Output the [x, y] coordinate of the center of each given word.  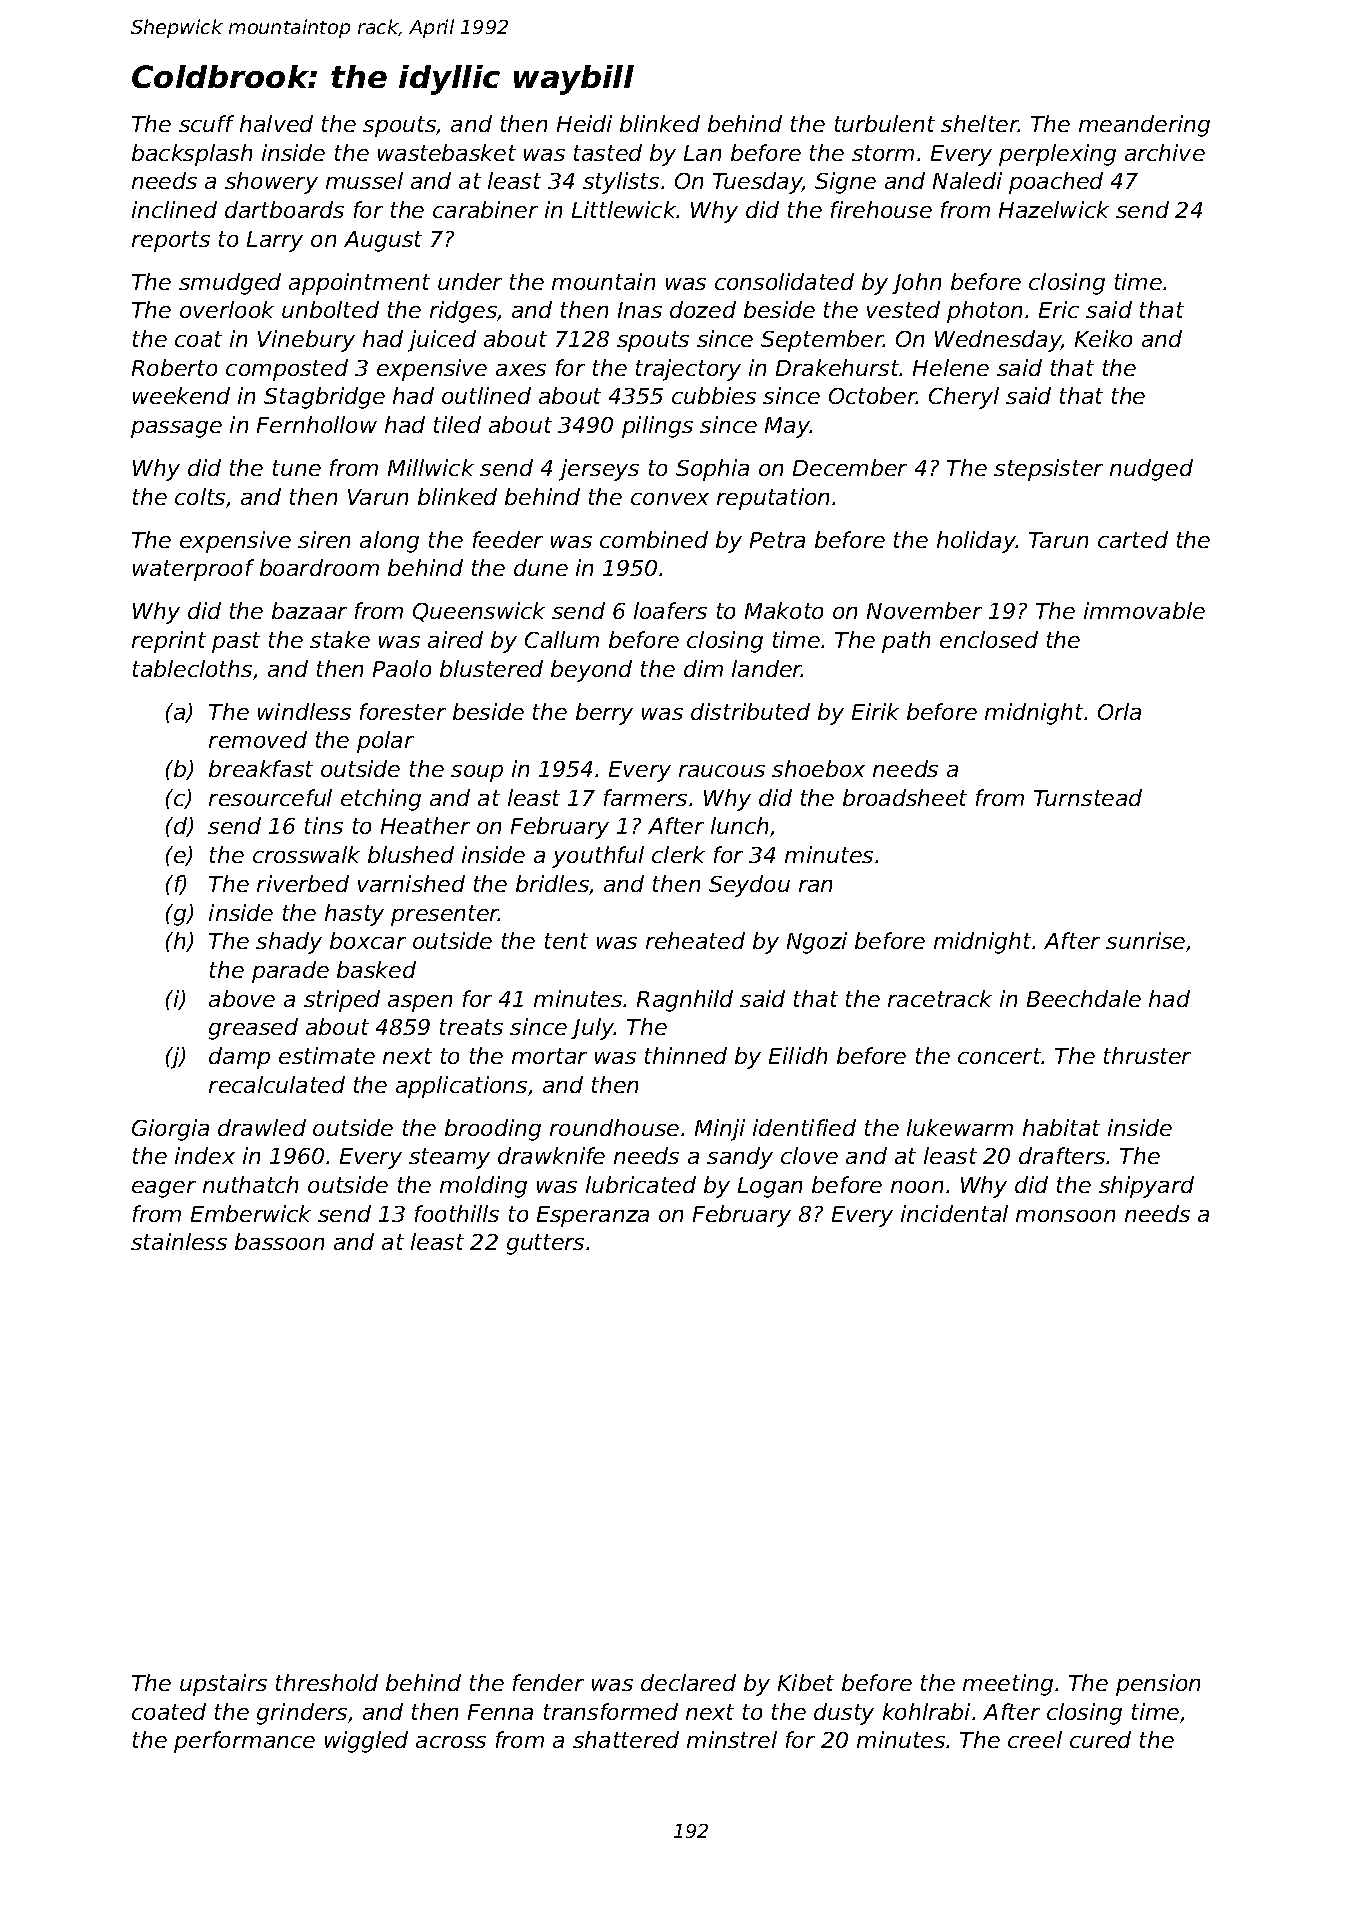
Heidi [584, 123]
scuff [206, 123]
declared [688, 1682]
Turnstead [1088, 797]
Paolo [402, 668]
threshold [327, 1682]
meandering [1144, 126]
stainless [179, 1241]
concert [1000, 1056]
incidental [954, 1213]
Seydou [749, 886]
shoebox [818, 768]
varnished [411, 883]
